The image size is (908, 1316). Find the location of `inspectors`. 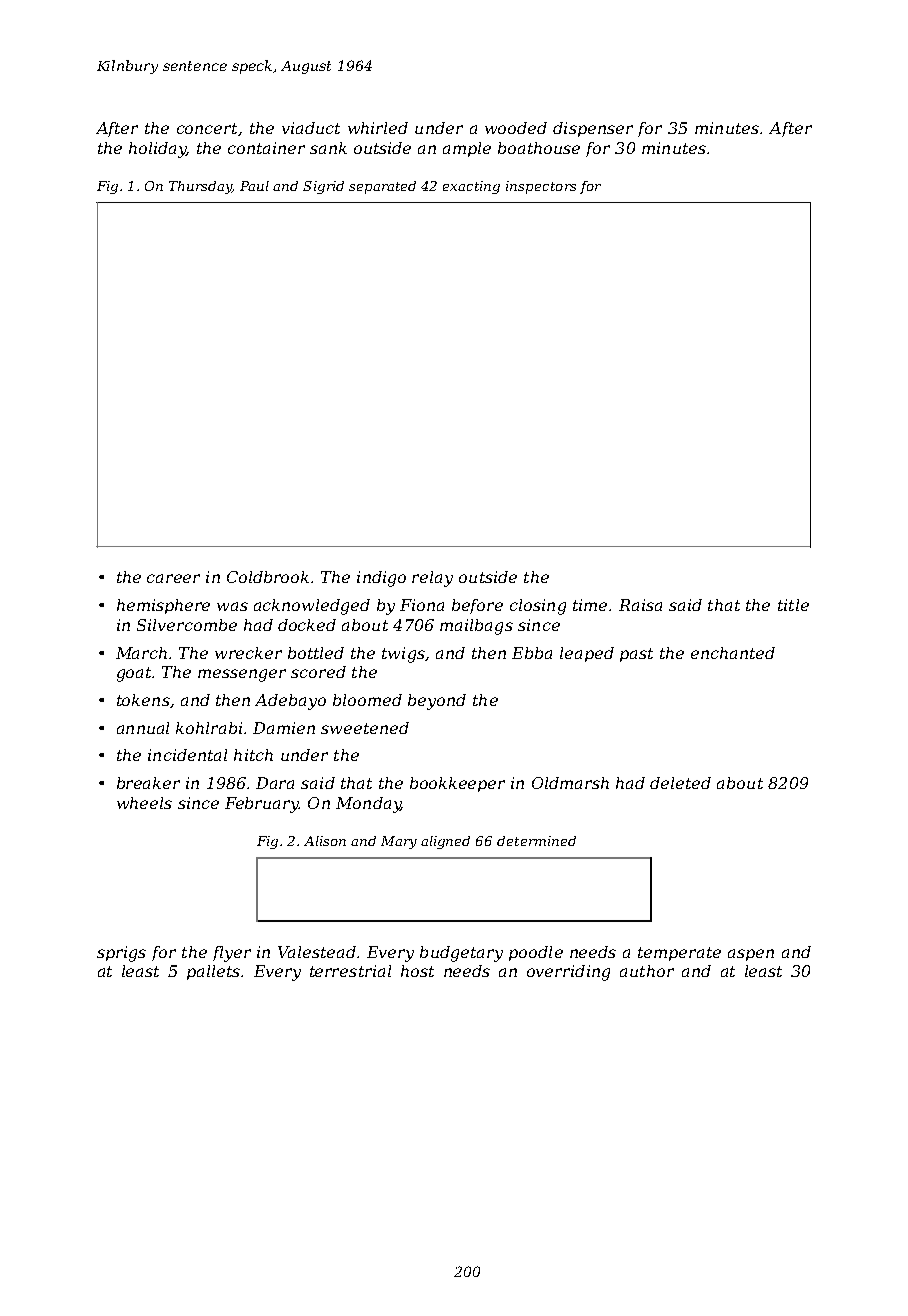

inspectors is located at coordinates (541, 187).
